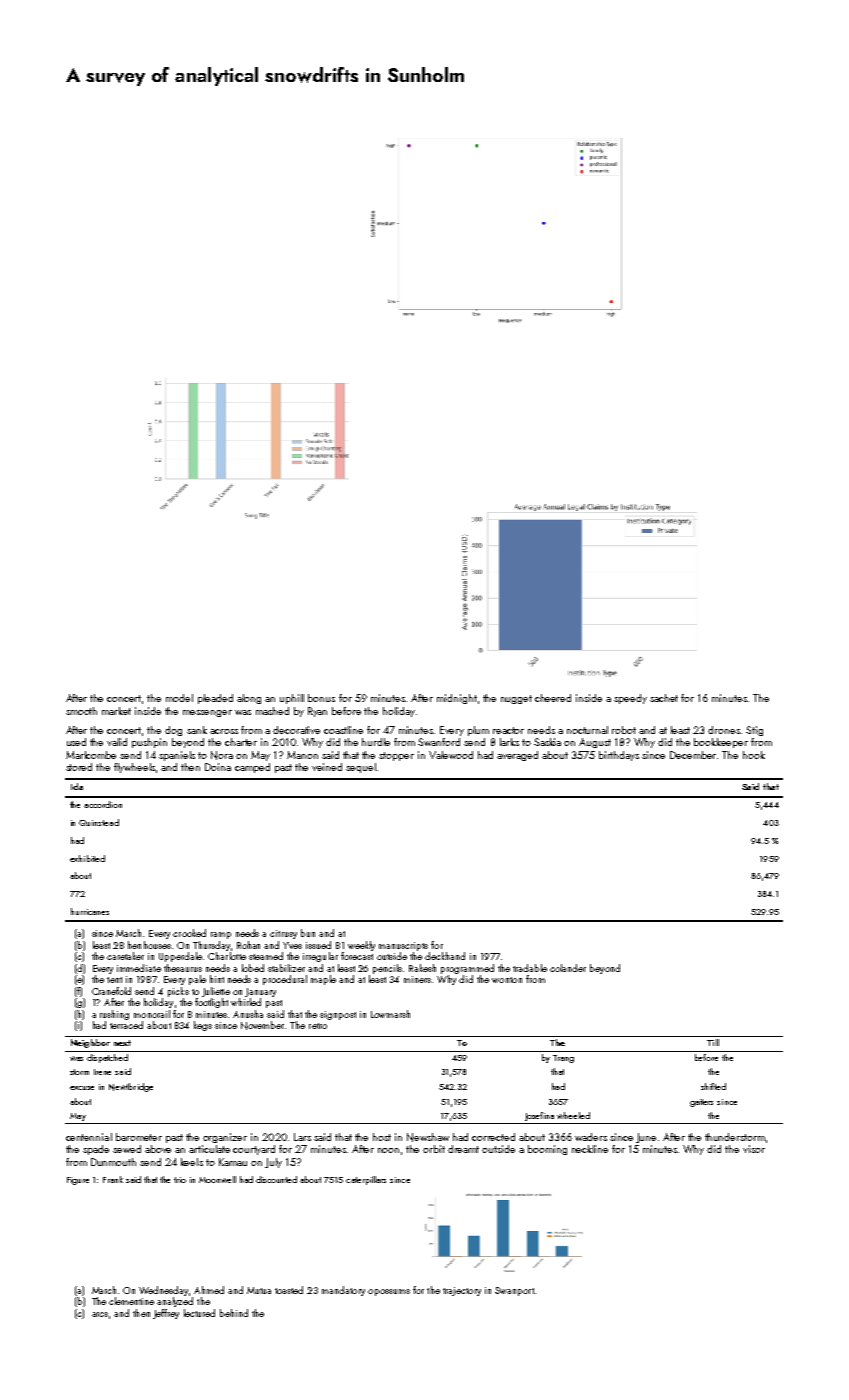 The width and height of the screenshot is (849, 1400). I want to click on Mutua, so click(259, 1290).
